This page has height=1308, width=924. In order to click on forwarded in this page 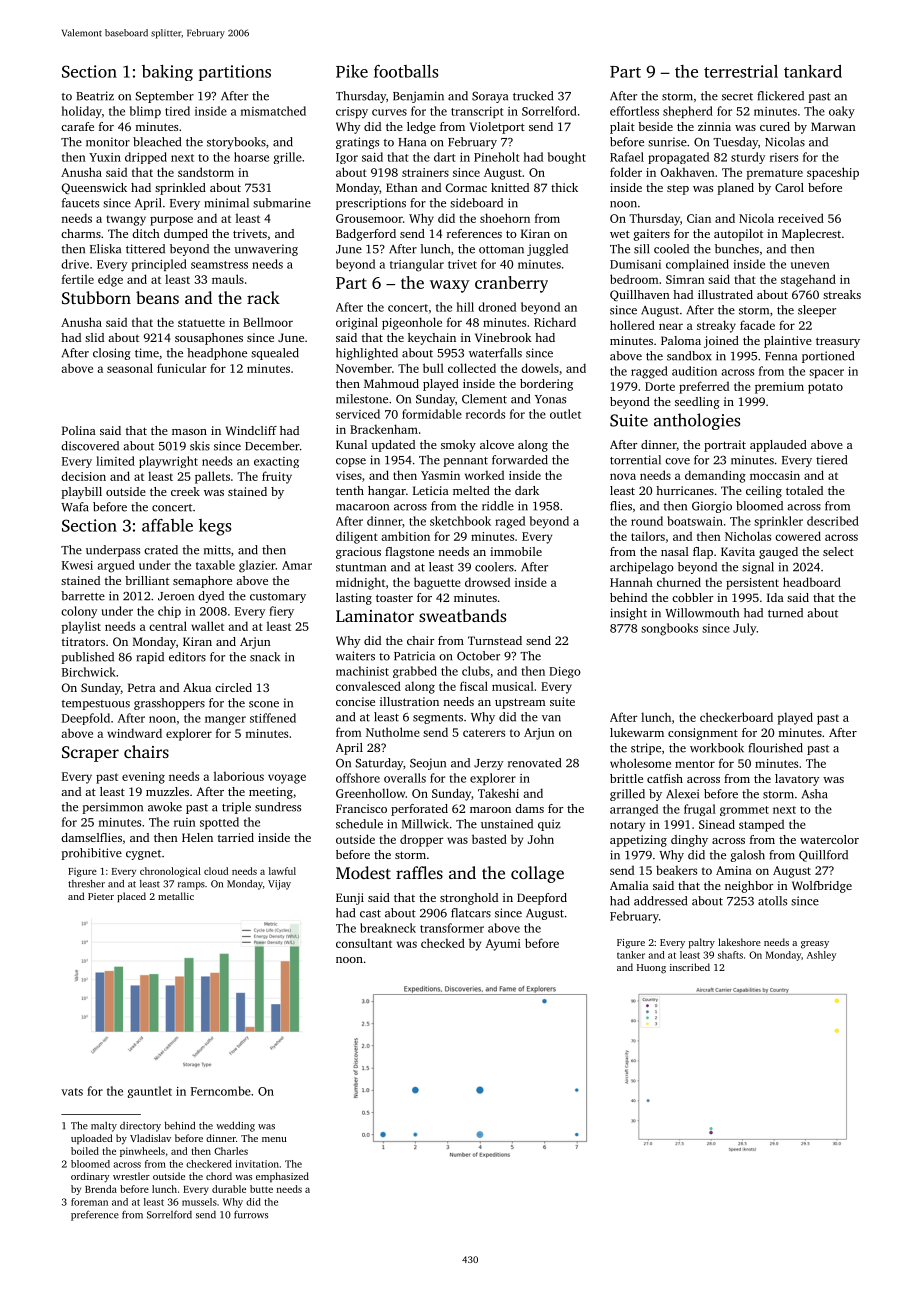, I will do `click(520, 460)`.
